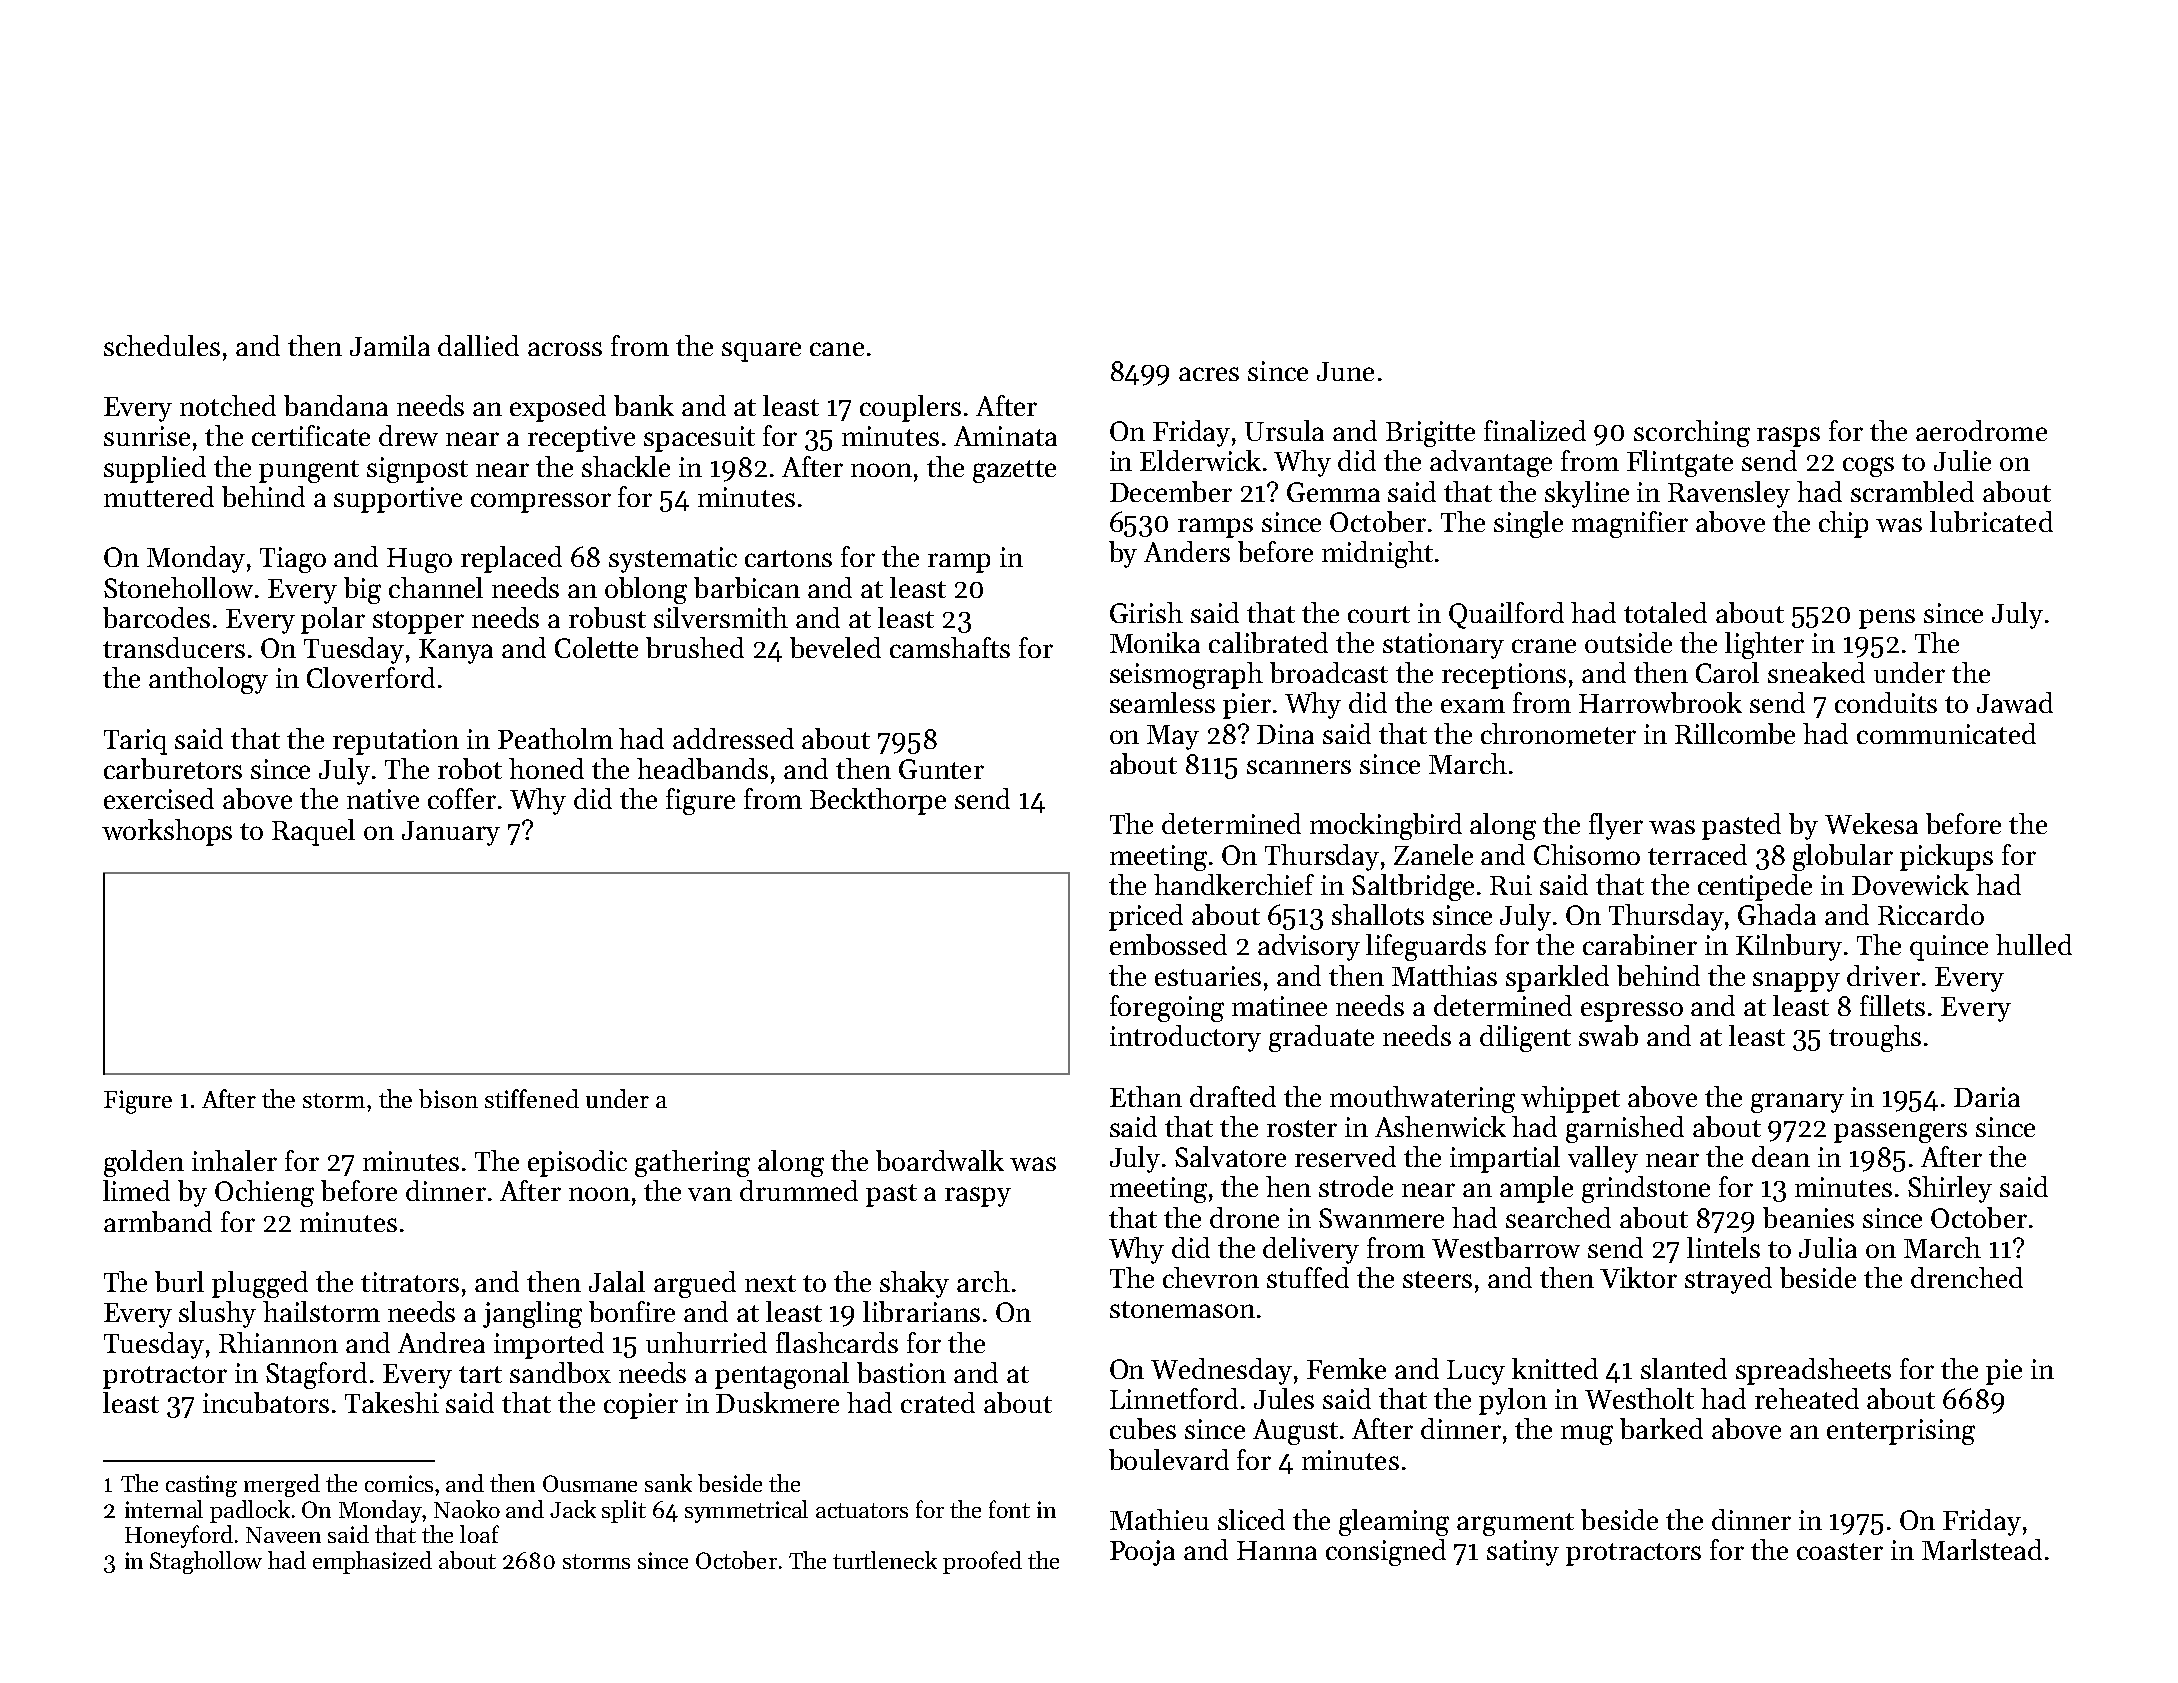 The width and height of the document is (2178, 1683). What do you see at coordinates (1173, 737) in the document?
I see `May` at bounding box center [1173, 737].
